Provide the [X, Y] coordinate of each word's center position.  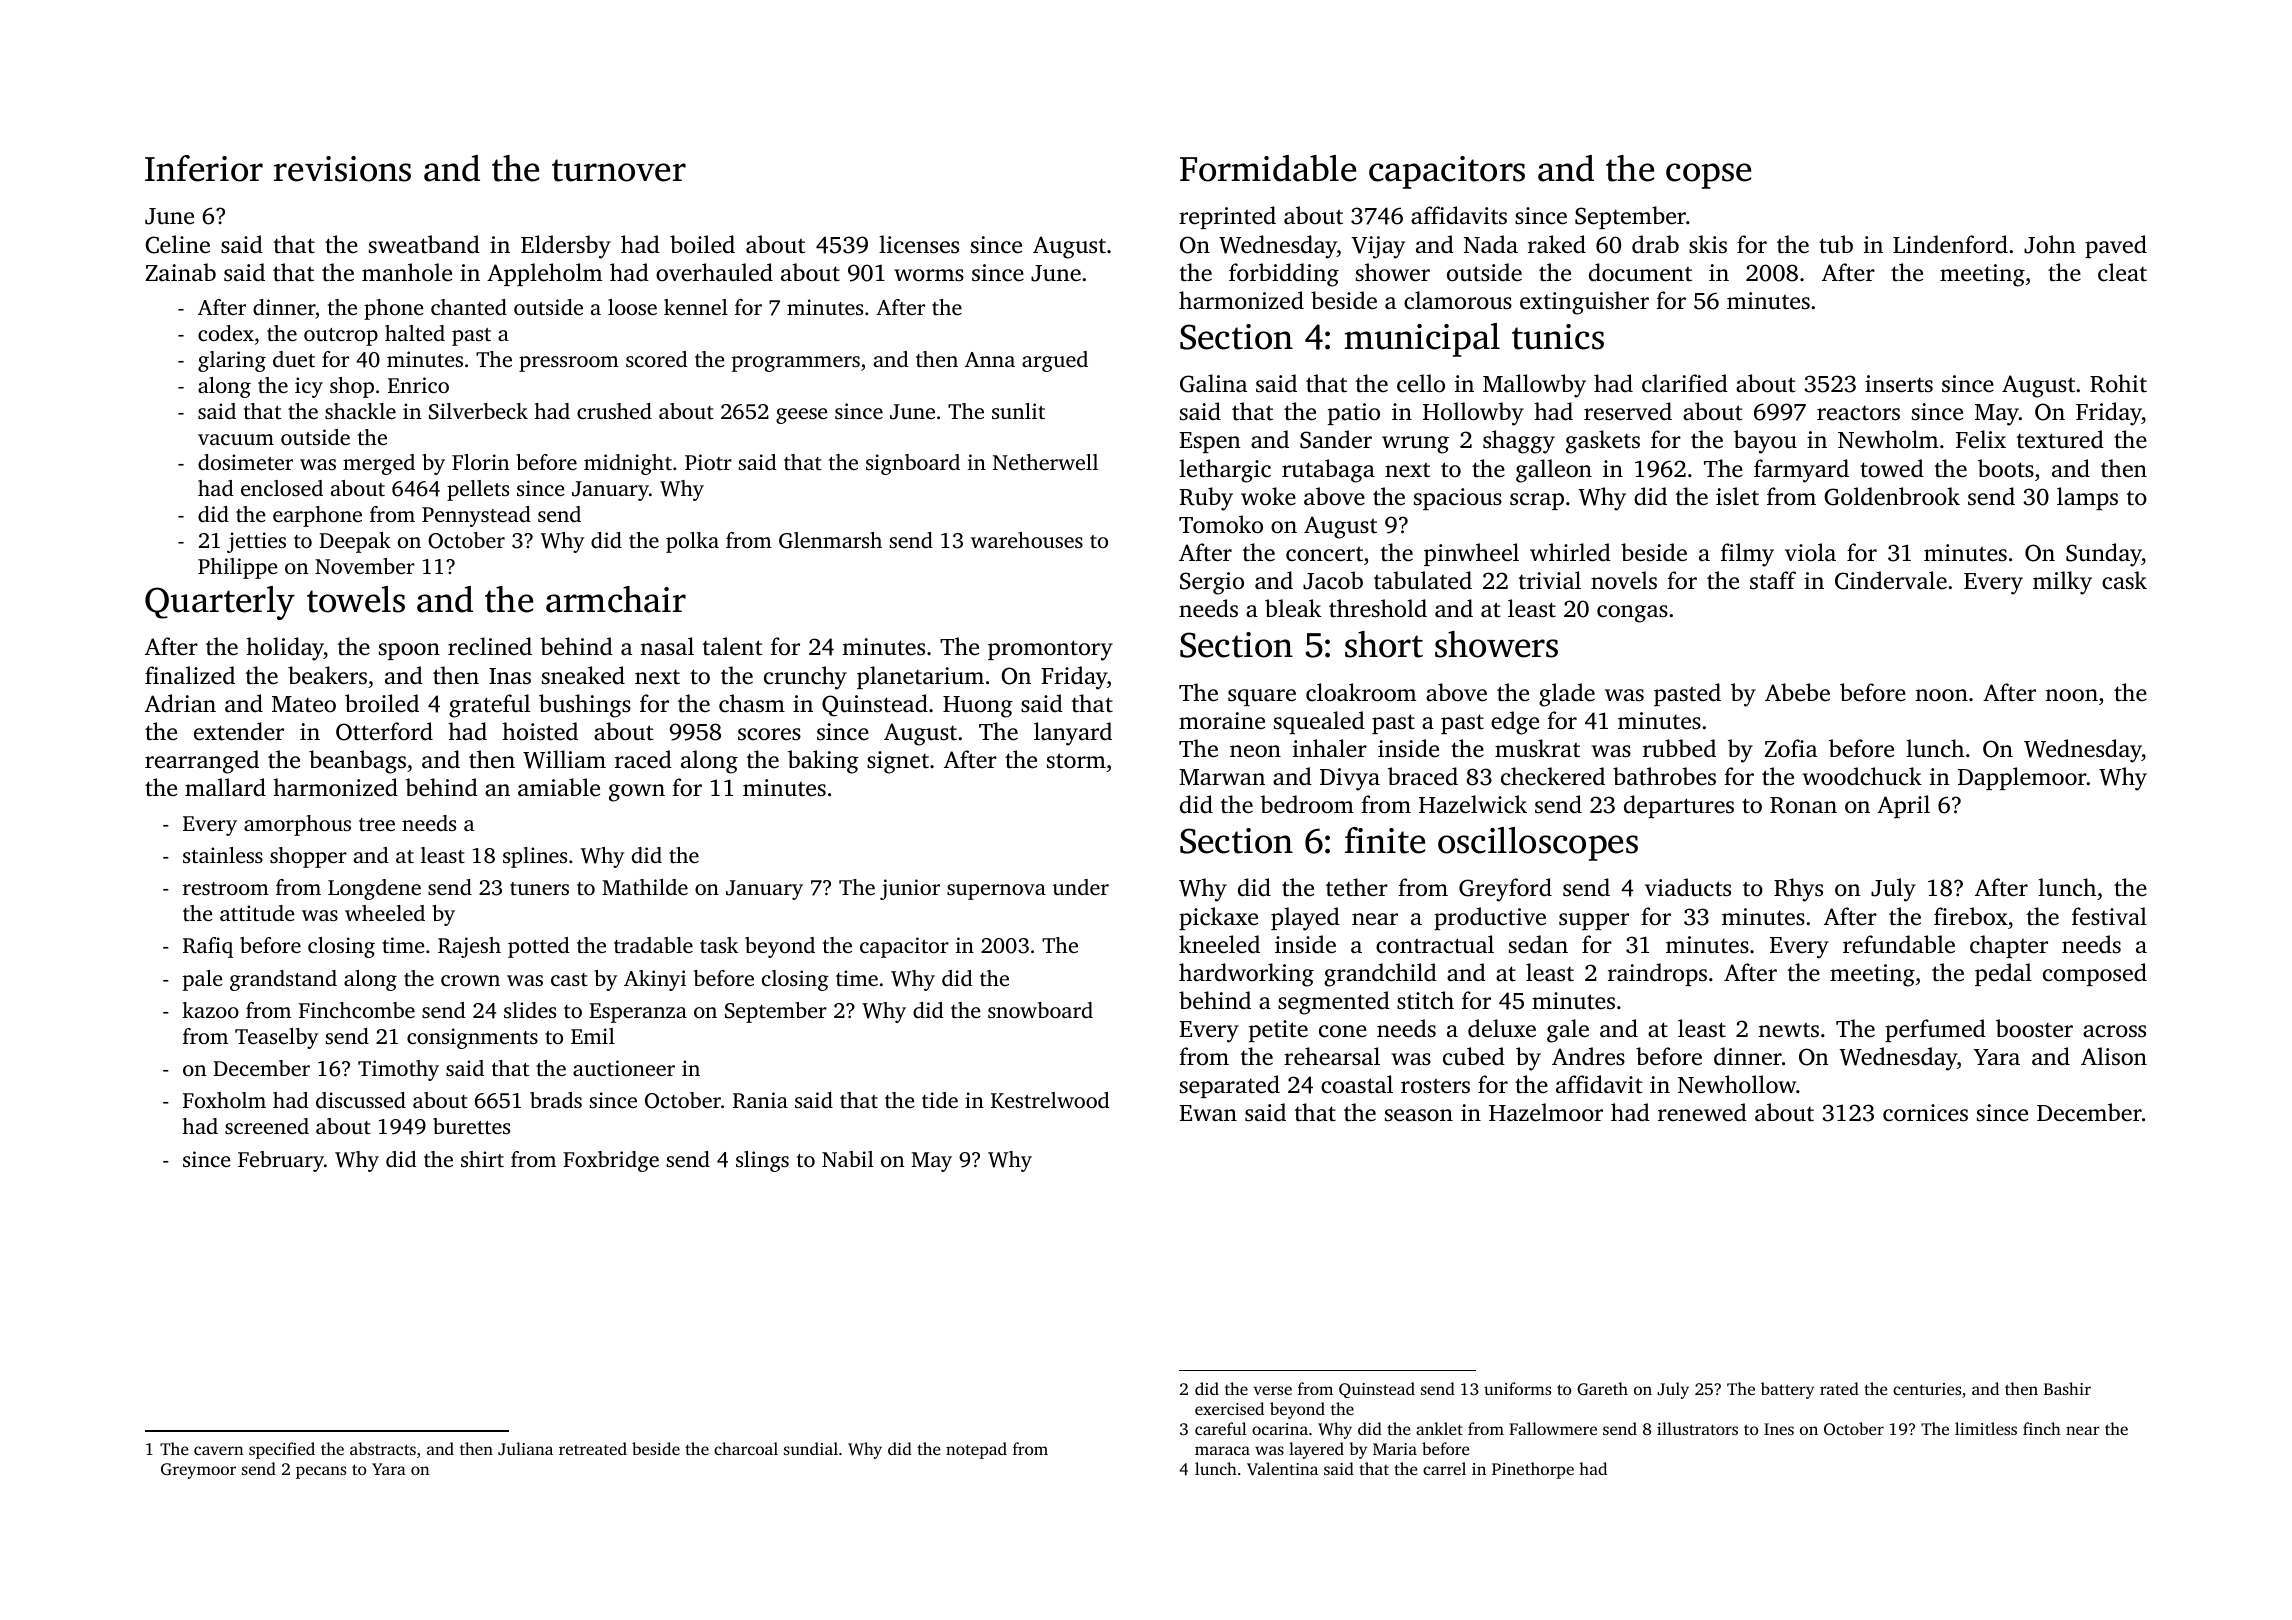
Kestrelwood [1050, 1100]
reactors [1858, 413]
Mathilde [645, 887]
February [281, 1161]
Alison [2114, 1056]
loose [632, 307]
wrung [1415, 445]
